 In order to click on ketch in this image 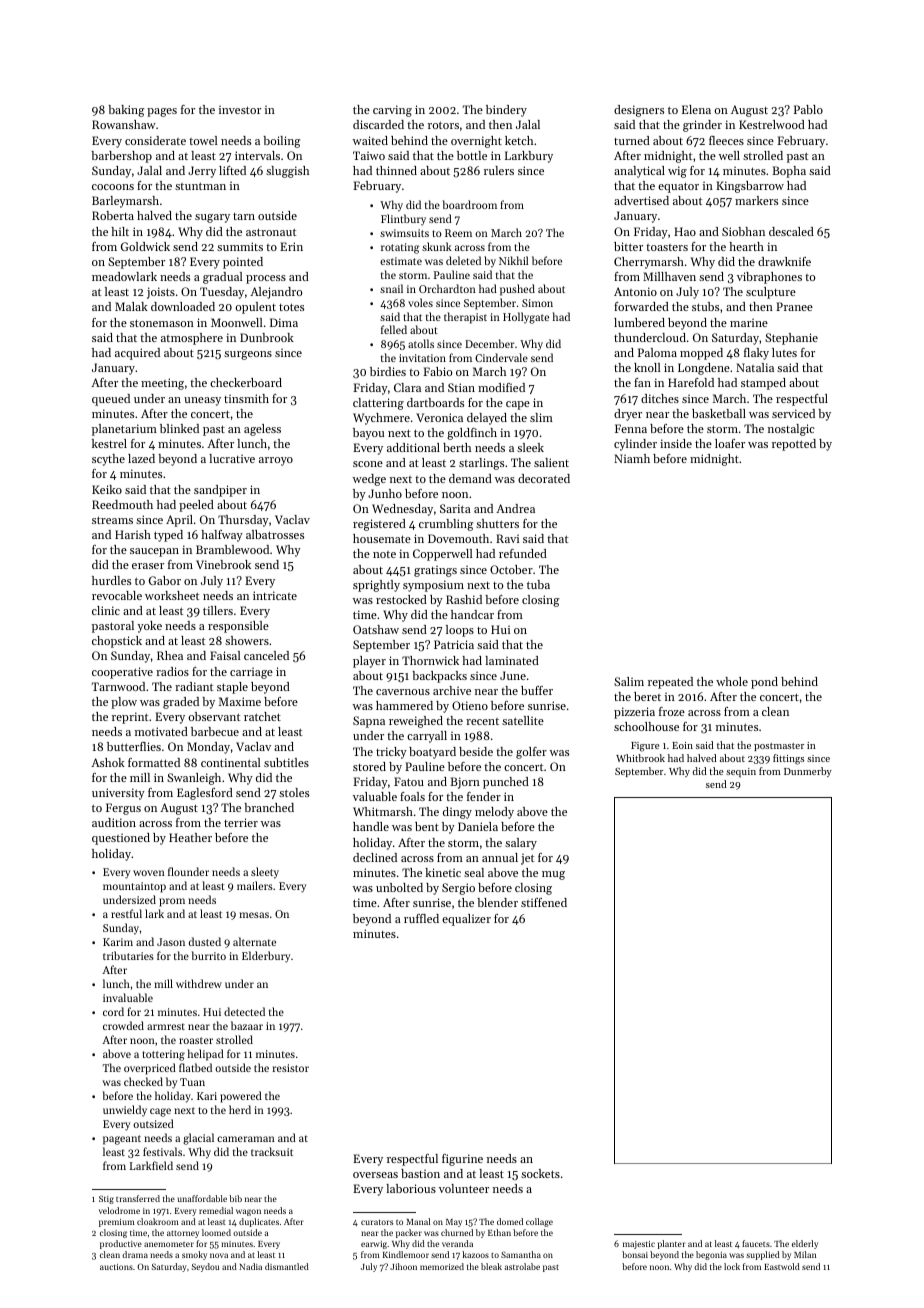, I will do `click(519, 140)`.
